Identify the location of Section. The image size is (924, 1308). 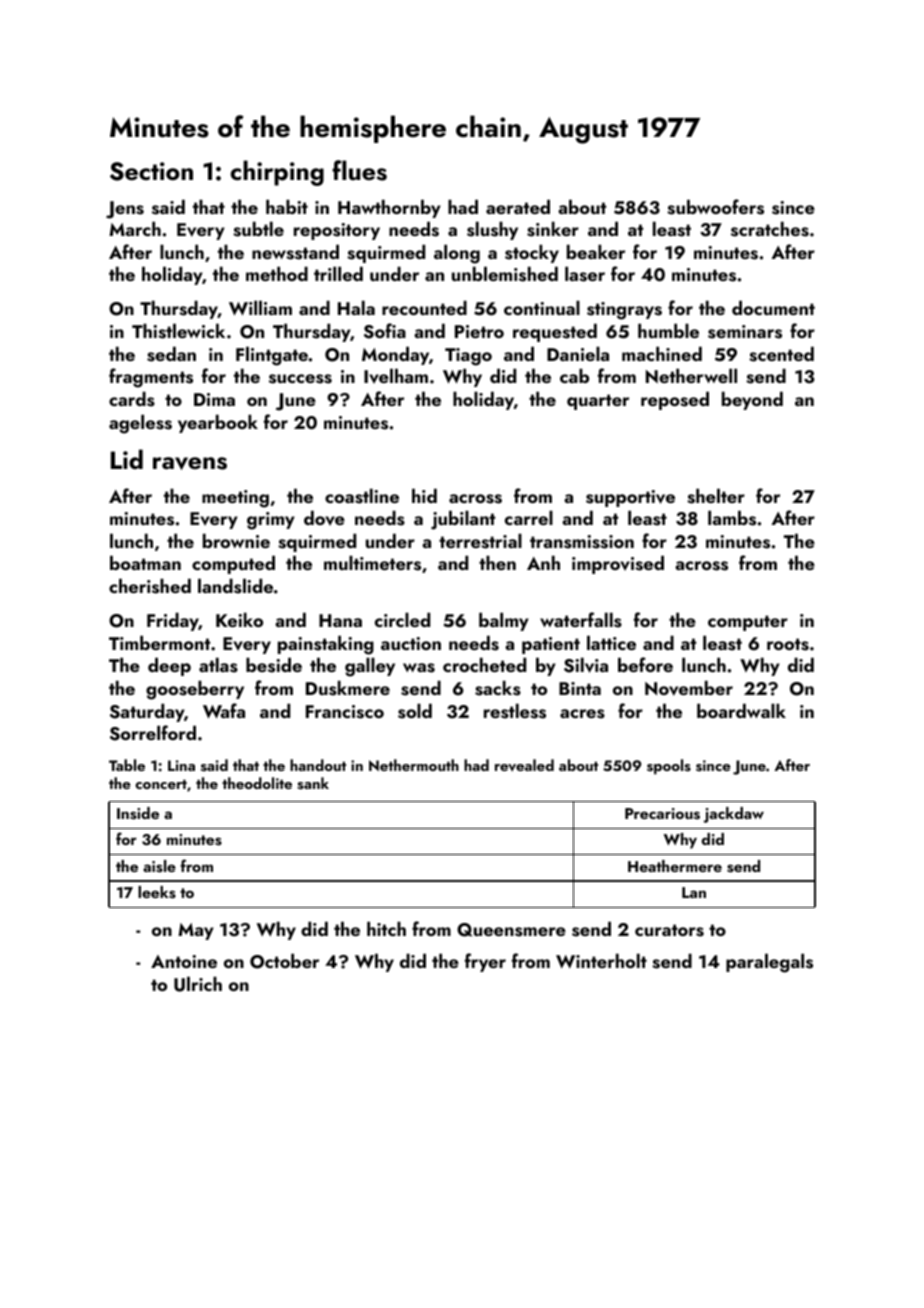
(151, 171).
